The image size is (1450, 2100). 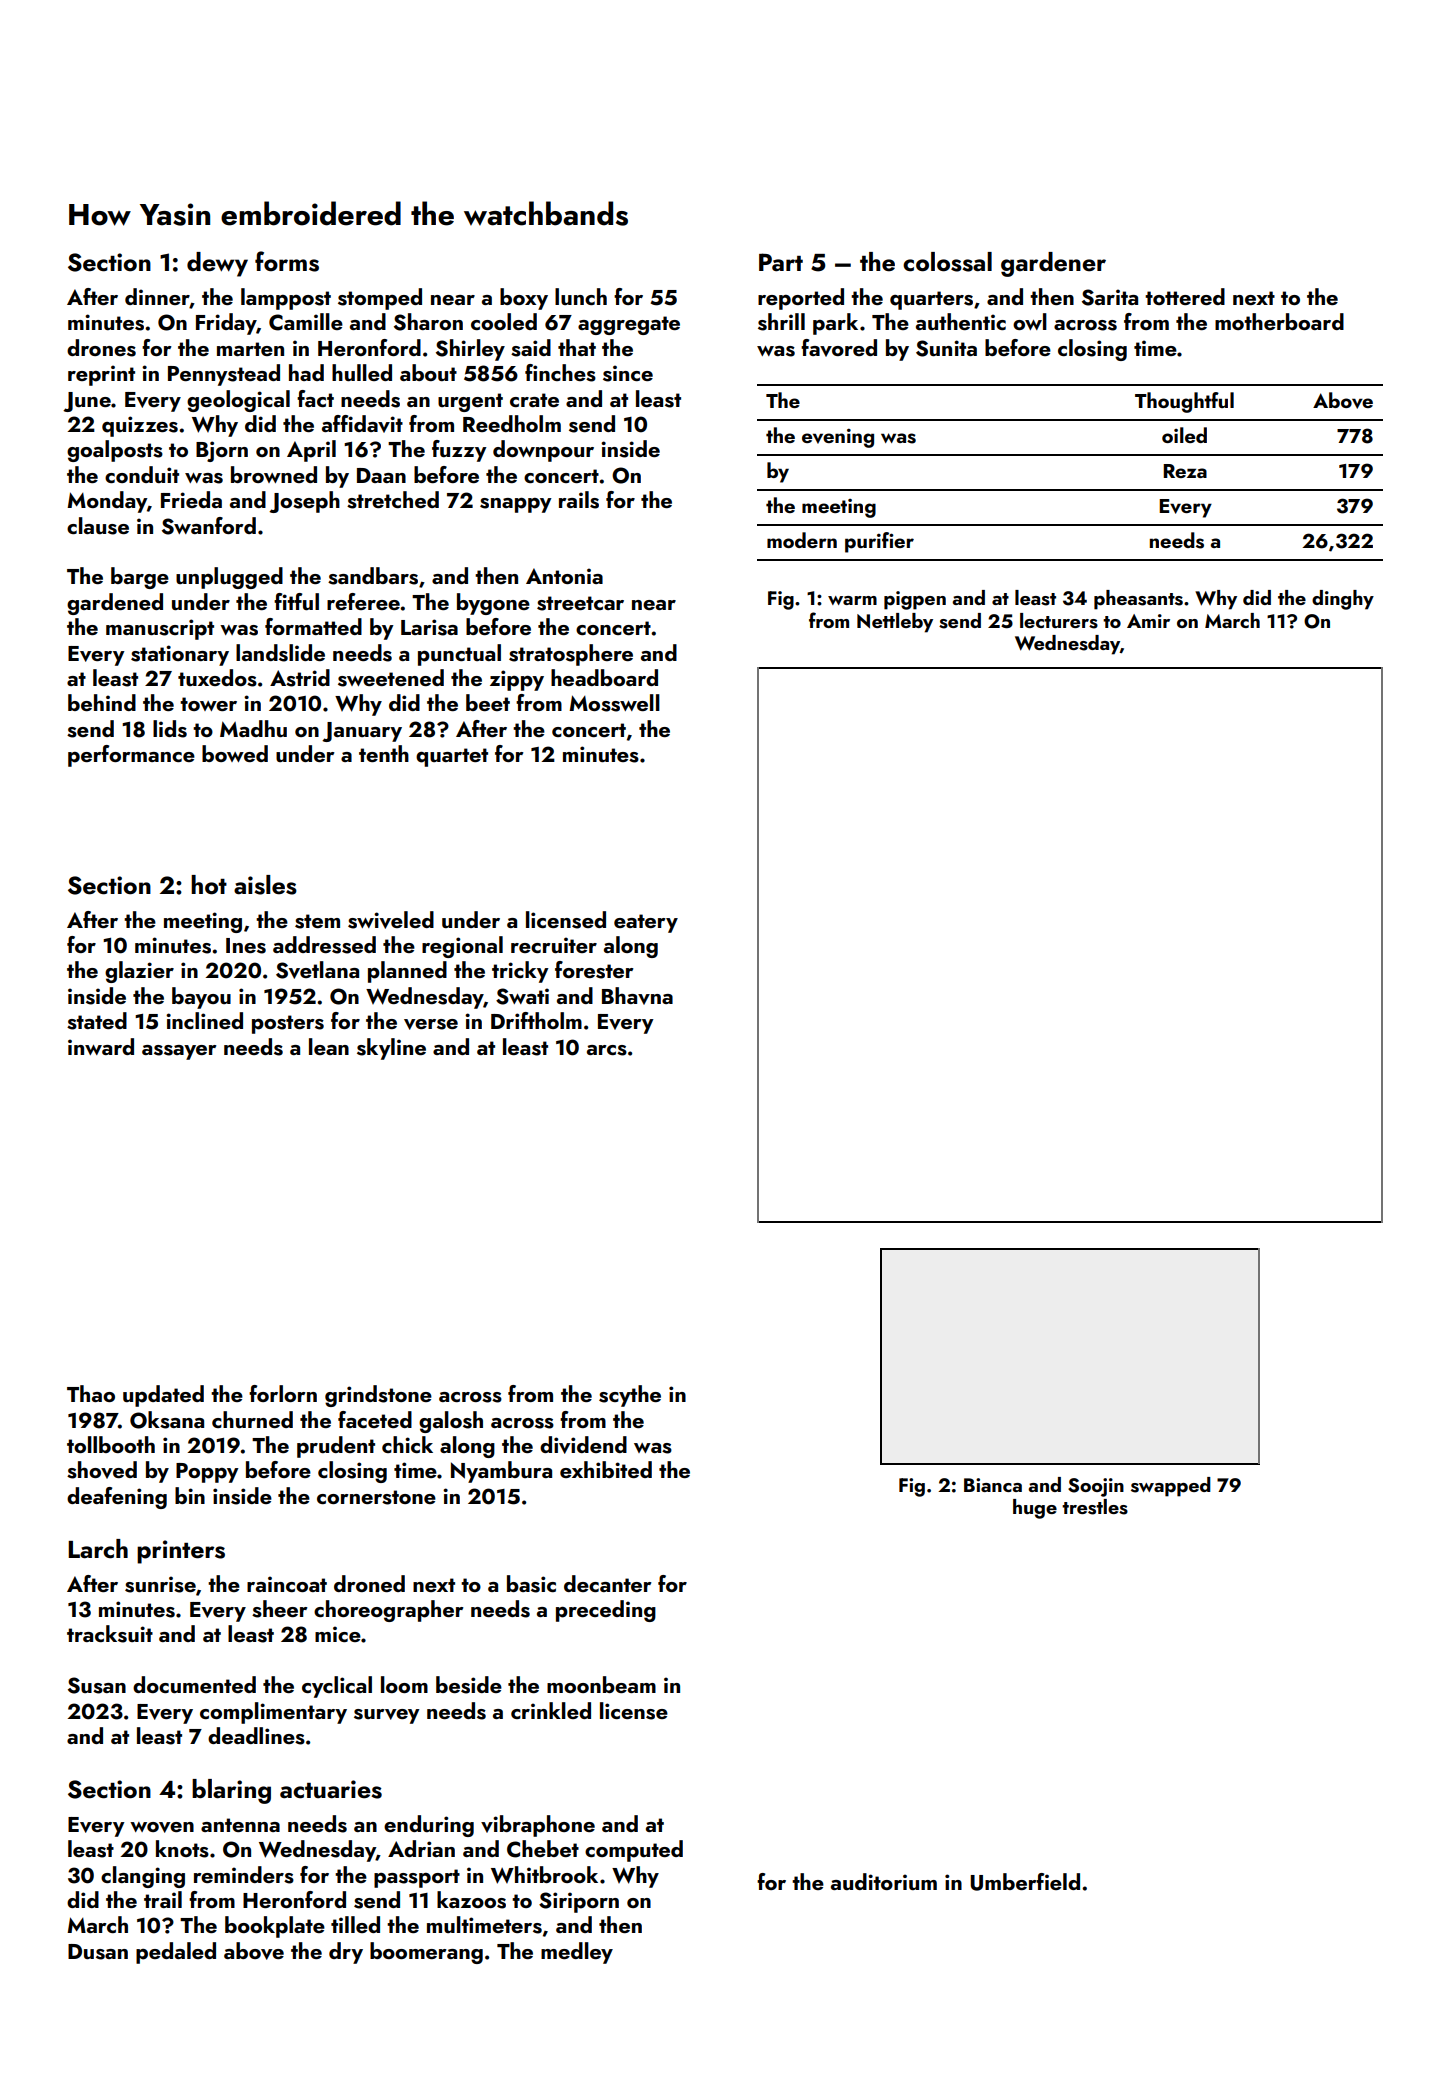 What do you see at coordinates (421, 1848) in the screenshot?
I see `Adrian` at bounding box center [421, 1848].
